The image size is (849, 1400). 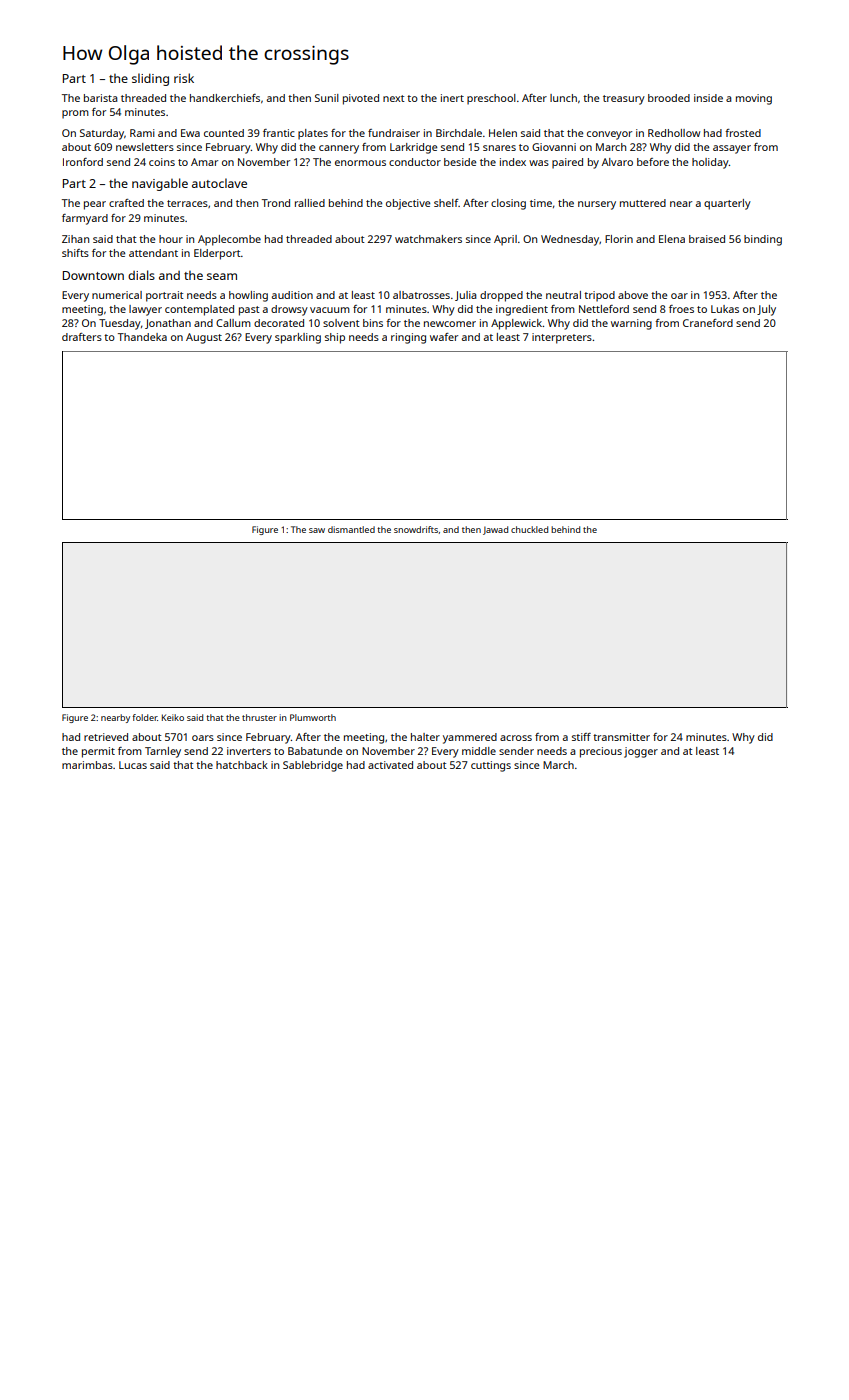 What do you see at coordinates (563, 98) in the document?
I see `lunch` at bounding box center [563, 98].
